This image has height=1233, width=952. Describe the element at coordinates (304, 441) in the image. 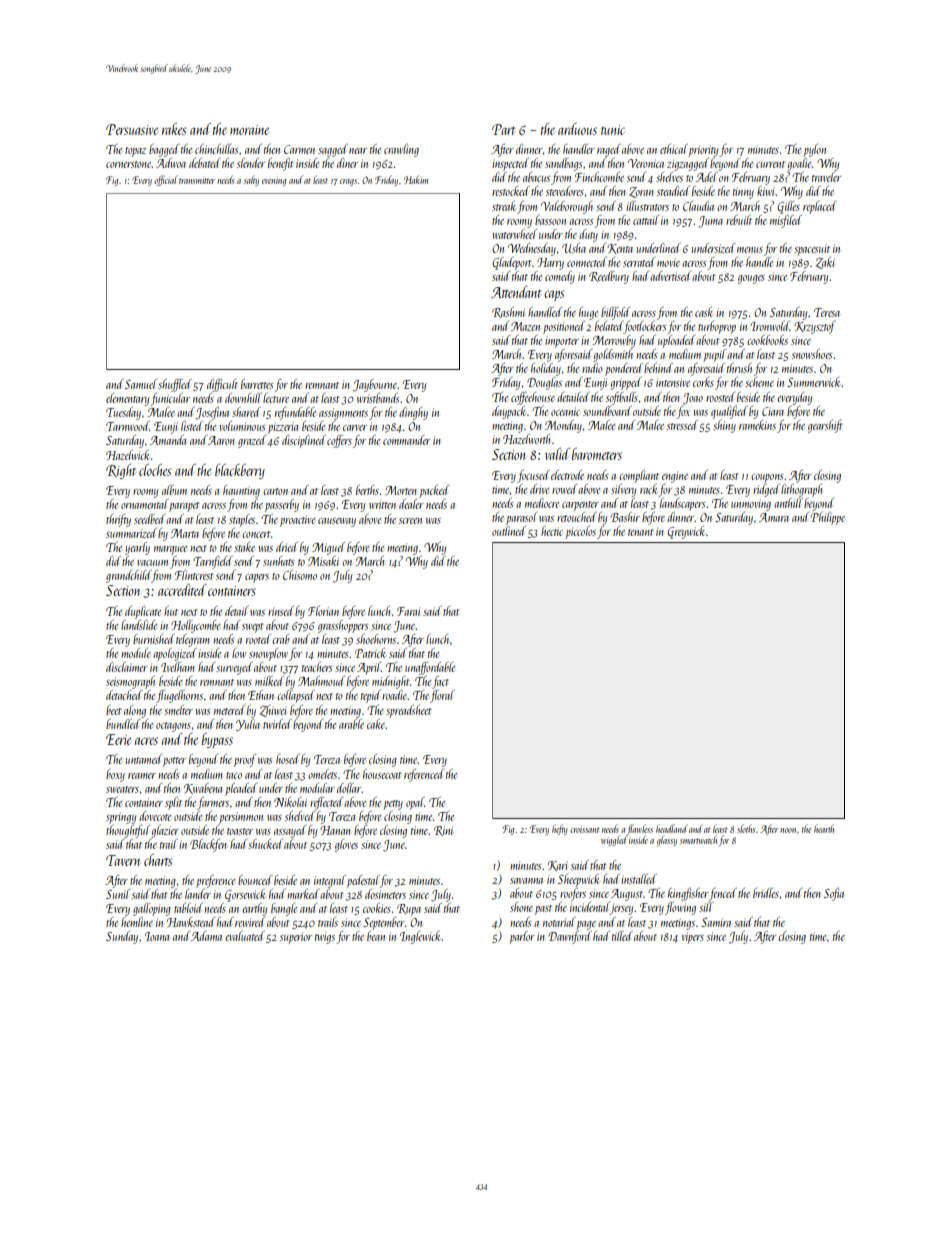

I see `disciplined` at that location.
